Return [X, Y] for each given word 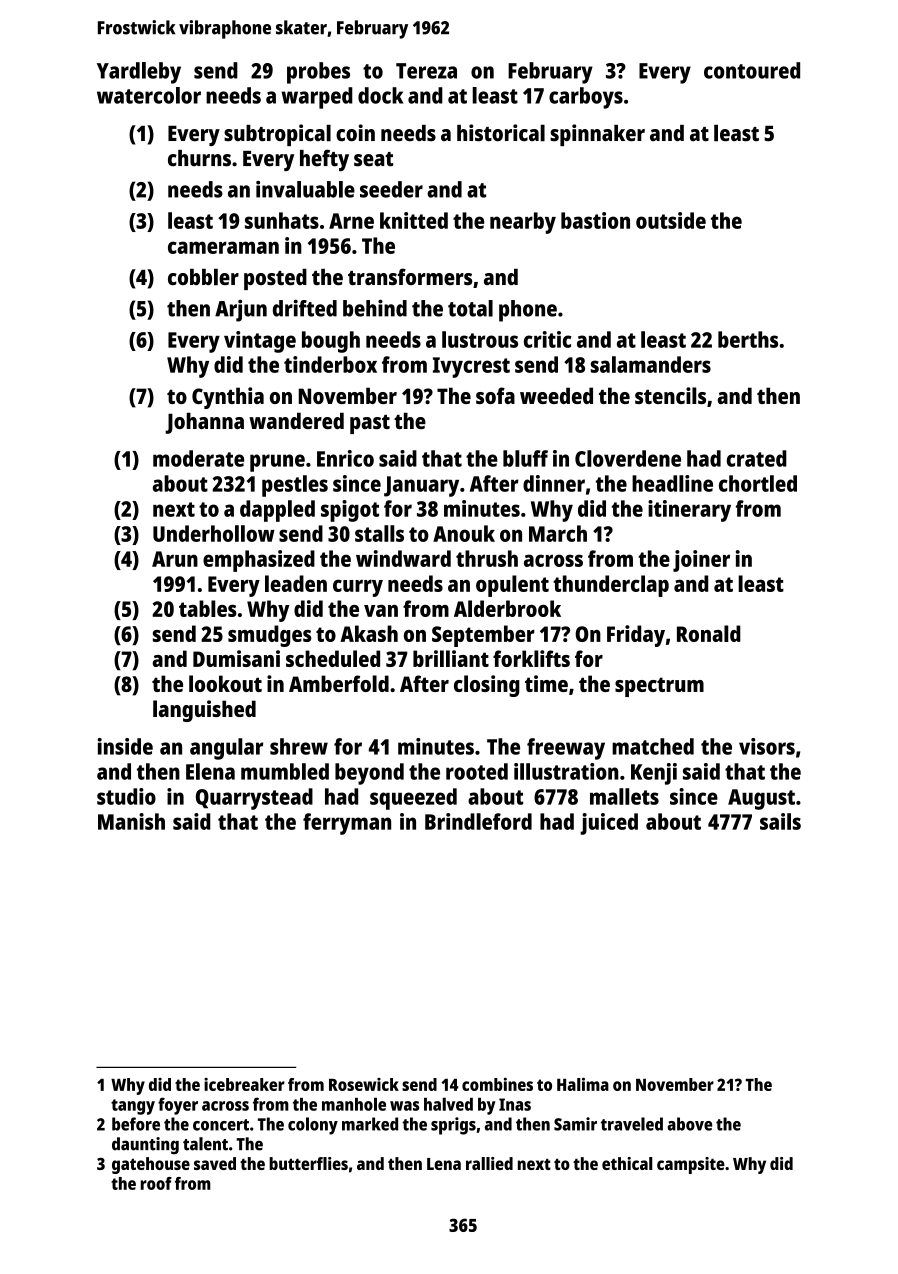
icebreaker [244, 1084]
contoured [752, 70]
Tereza [426, 71]
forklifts [531, 658]
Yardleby [139, 73]
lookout [225, 683]
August [761, 799]
